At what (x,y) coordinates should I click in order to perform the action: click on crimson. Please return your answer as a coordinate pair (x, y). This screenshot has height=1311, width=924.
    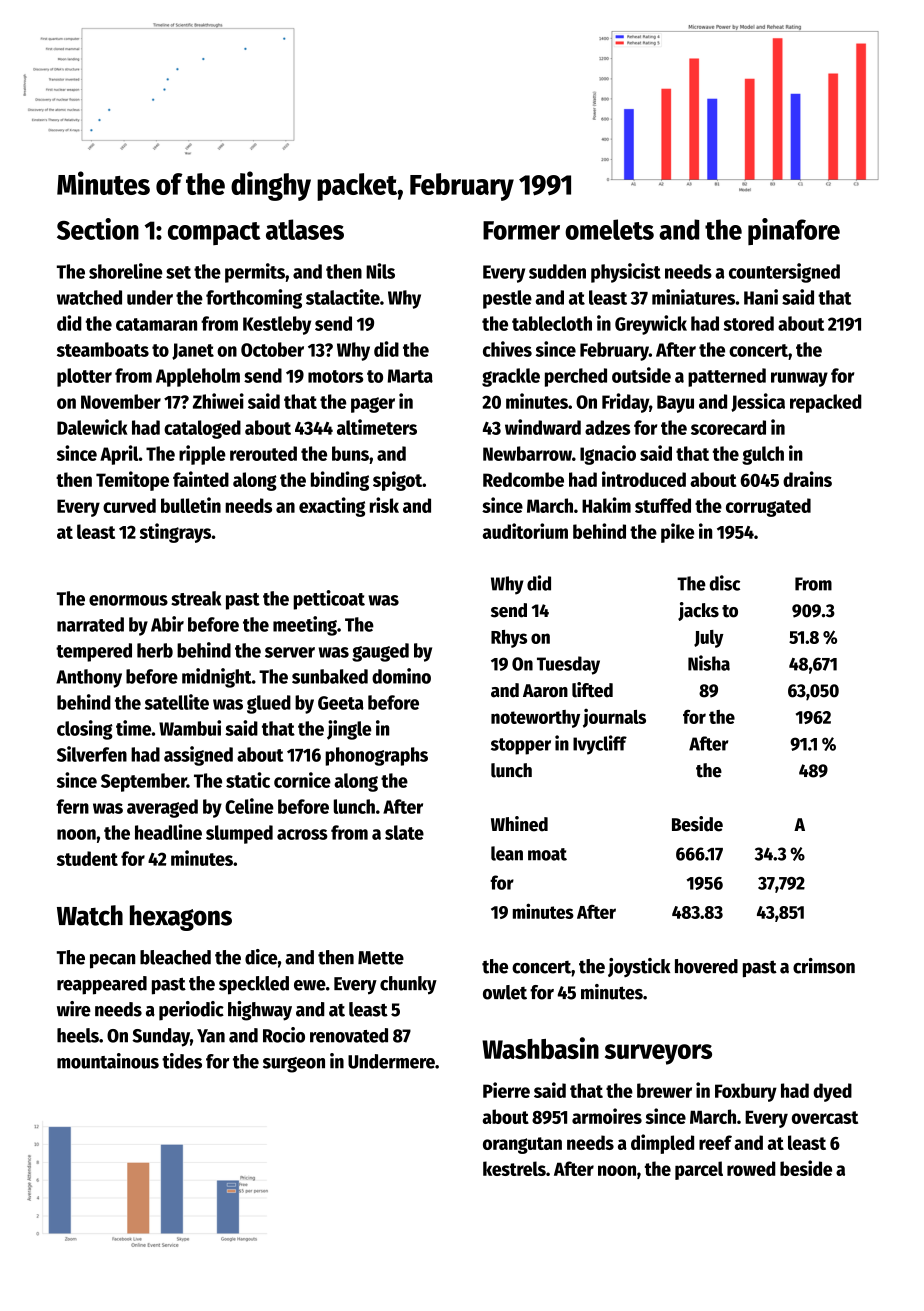
    Looking at the image, I should click on (824, 966).
